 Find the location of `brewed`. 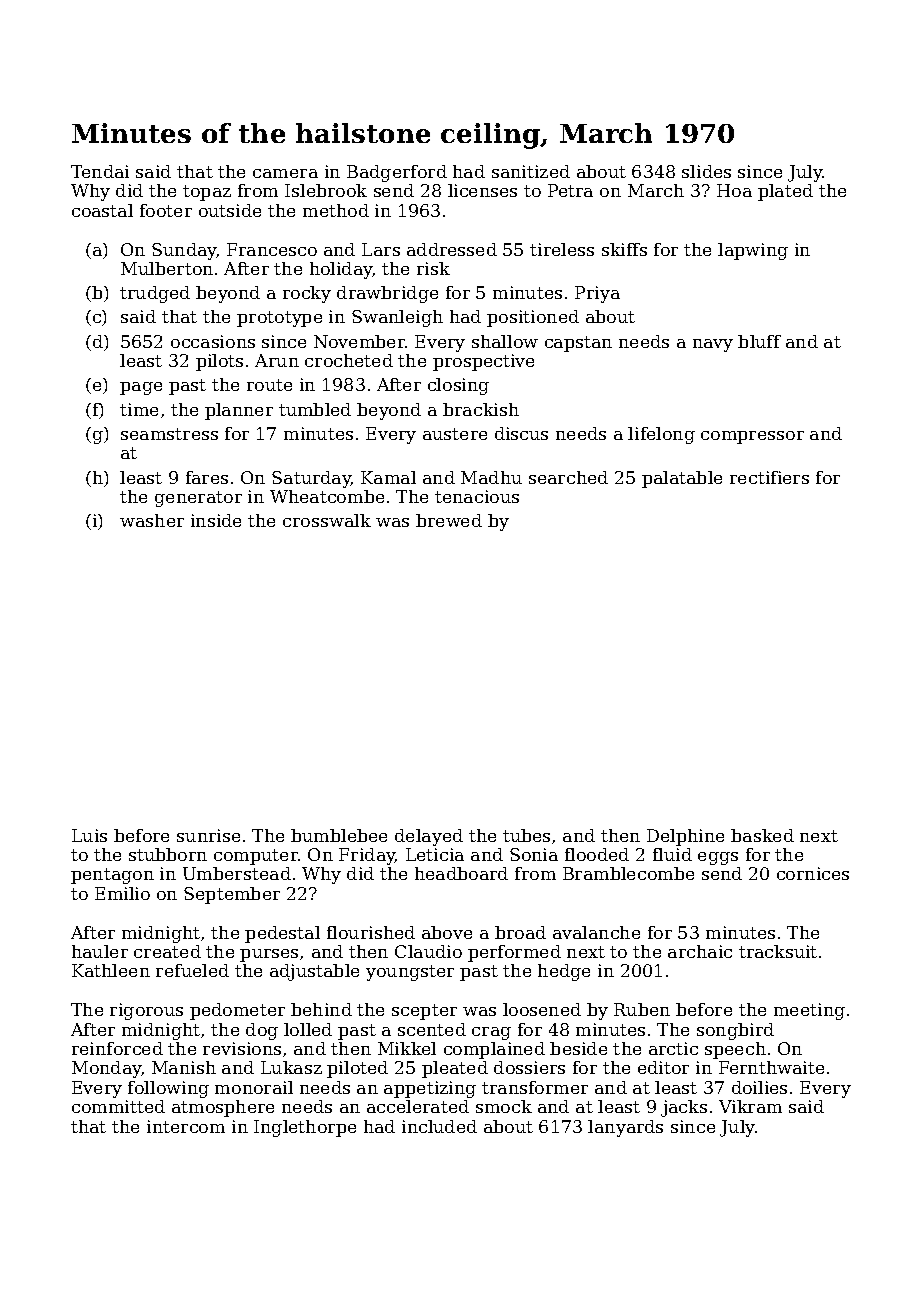

brewed is located at coordinates (449, 520).
